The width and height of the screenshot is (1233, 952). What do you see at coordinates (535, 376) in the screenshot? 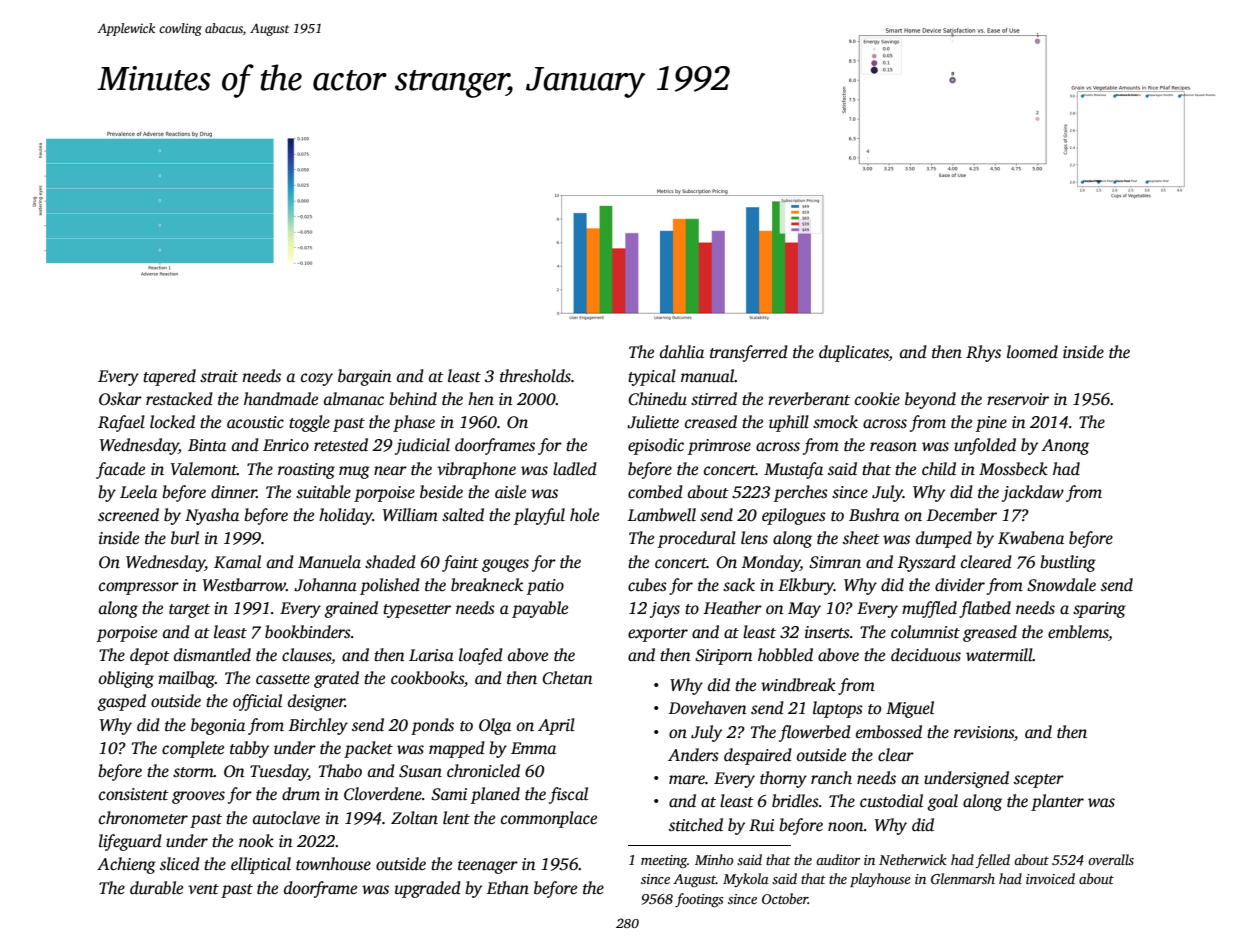
I see `thresholds` at bounding box center [535, 376].
